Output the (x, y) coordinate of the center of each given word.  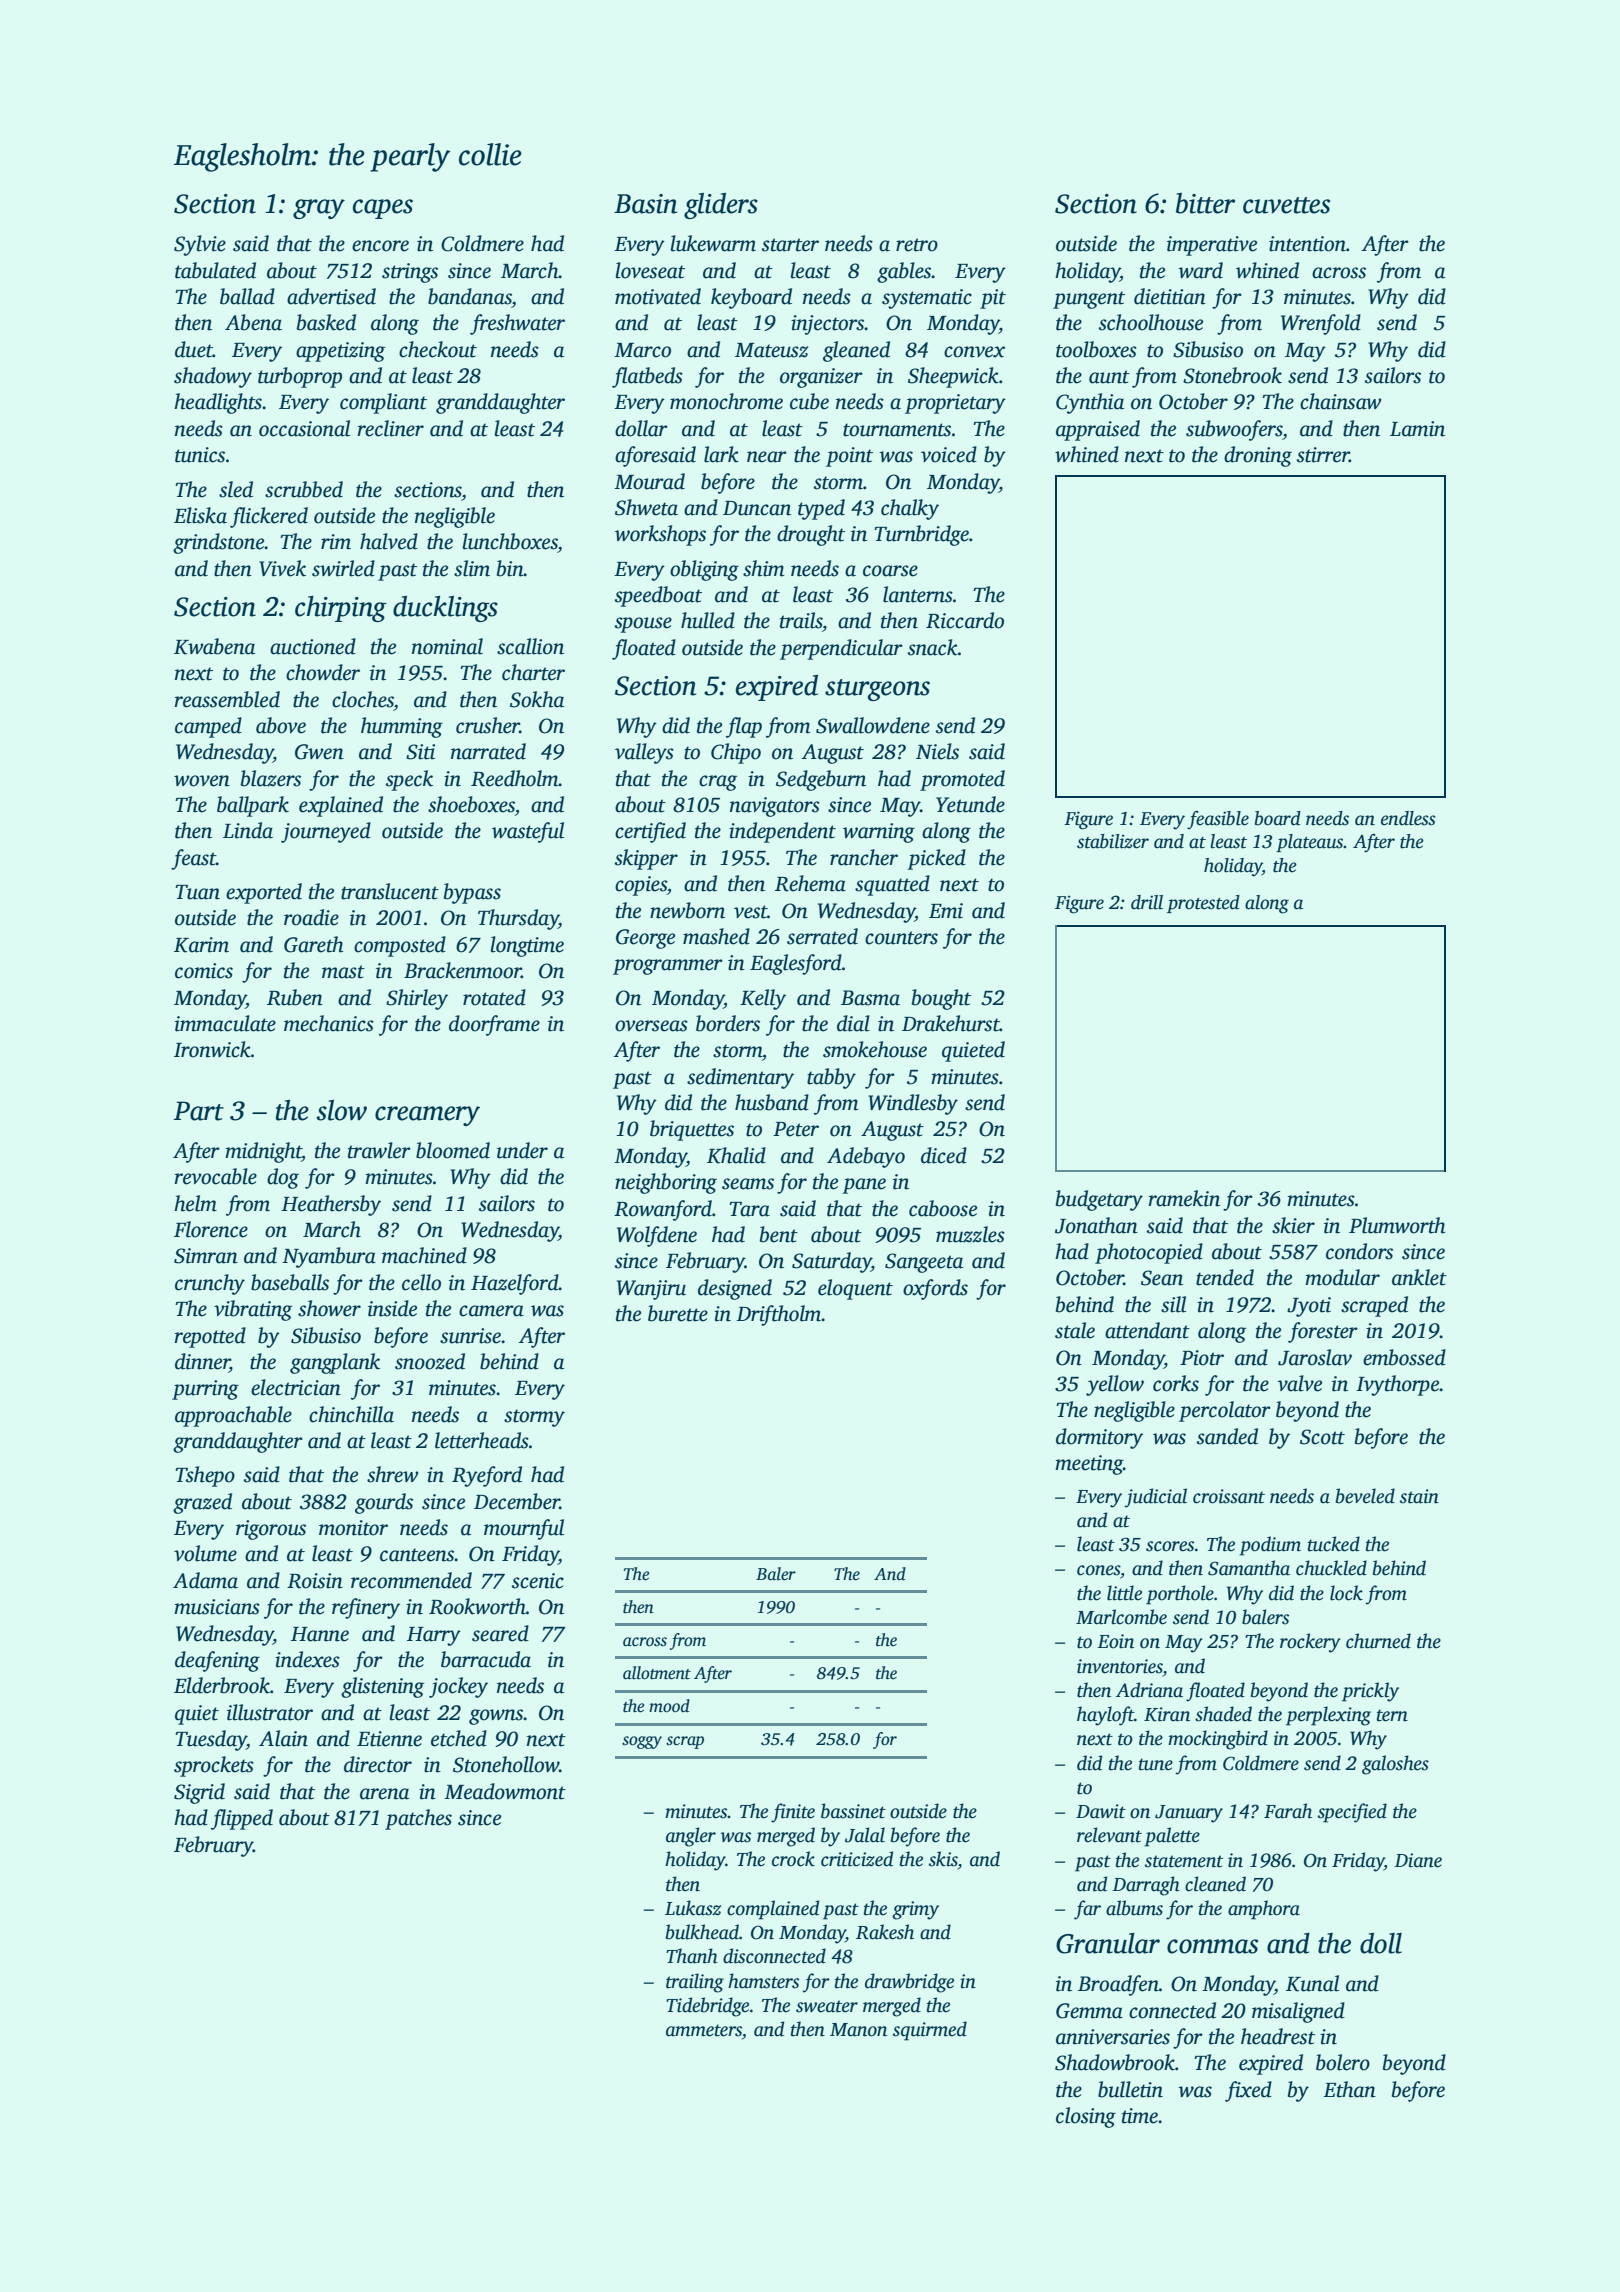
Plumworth (1397, 1225)
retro (917, 245)
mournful (524, 1529)
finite (793, 1813)
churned (1378, 1641)
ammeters (704, 2030)
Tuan (197, 892)
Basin (645, 204)
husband (772, 1102)
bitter (1205, 203)
